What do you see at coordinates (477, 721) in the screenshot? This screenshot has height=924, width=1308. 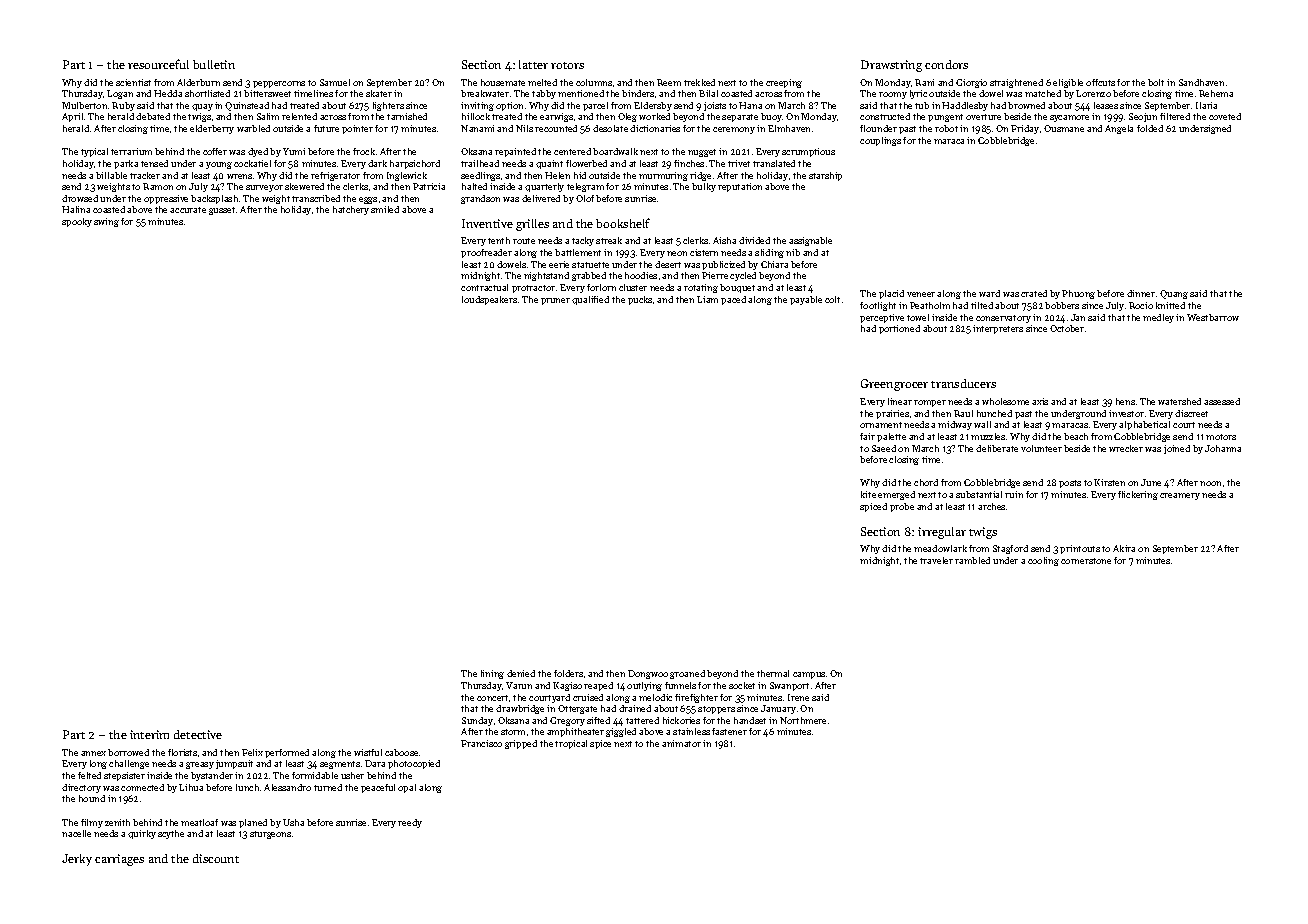 I see `Sunday` at bounding box center [477, 721].
